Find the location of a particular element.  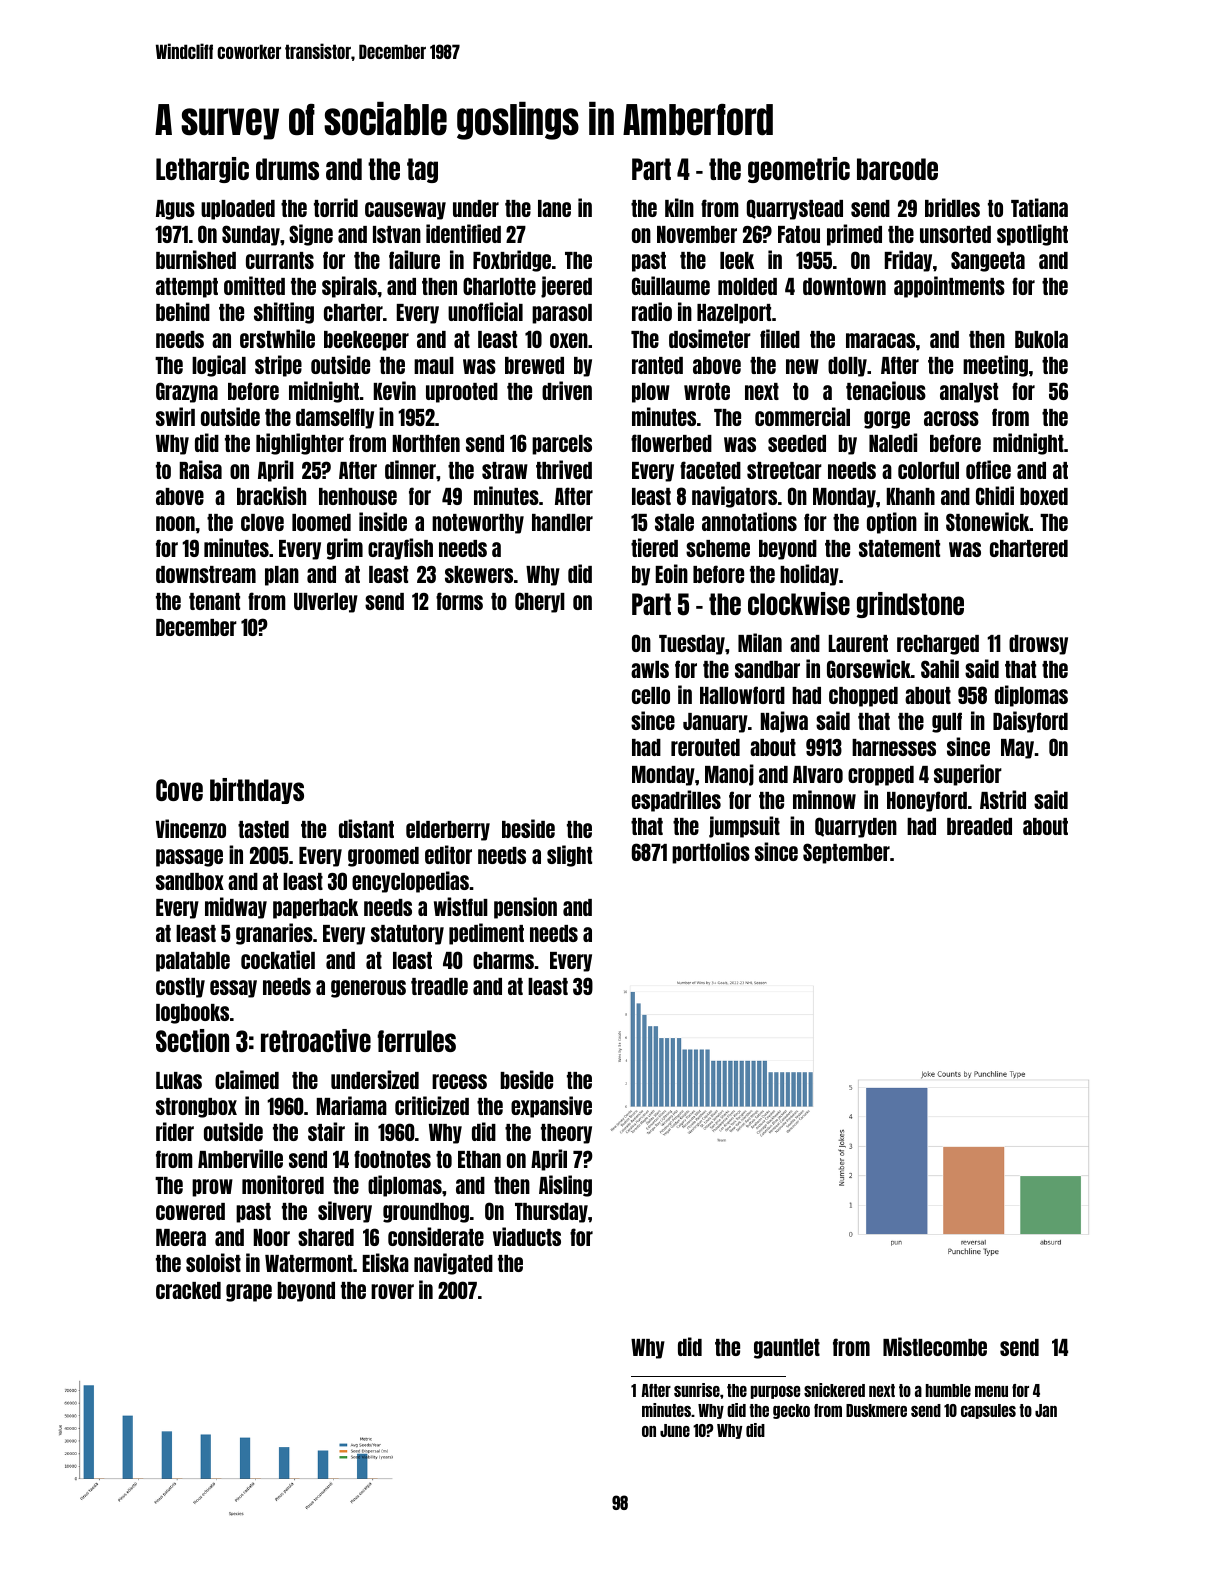

Honeyford is located at coordinates (927, 801).
